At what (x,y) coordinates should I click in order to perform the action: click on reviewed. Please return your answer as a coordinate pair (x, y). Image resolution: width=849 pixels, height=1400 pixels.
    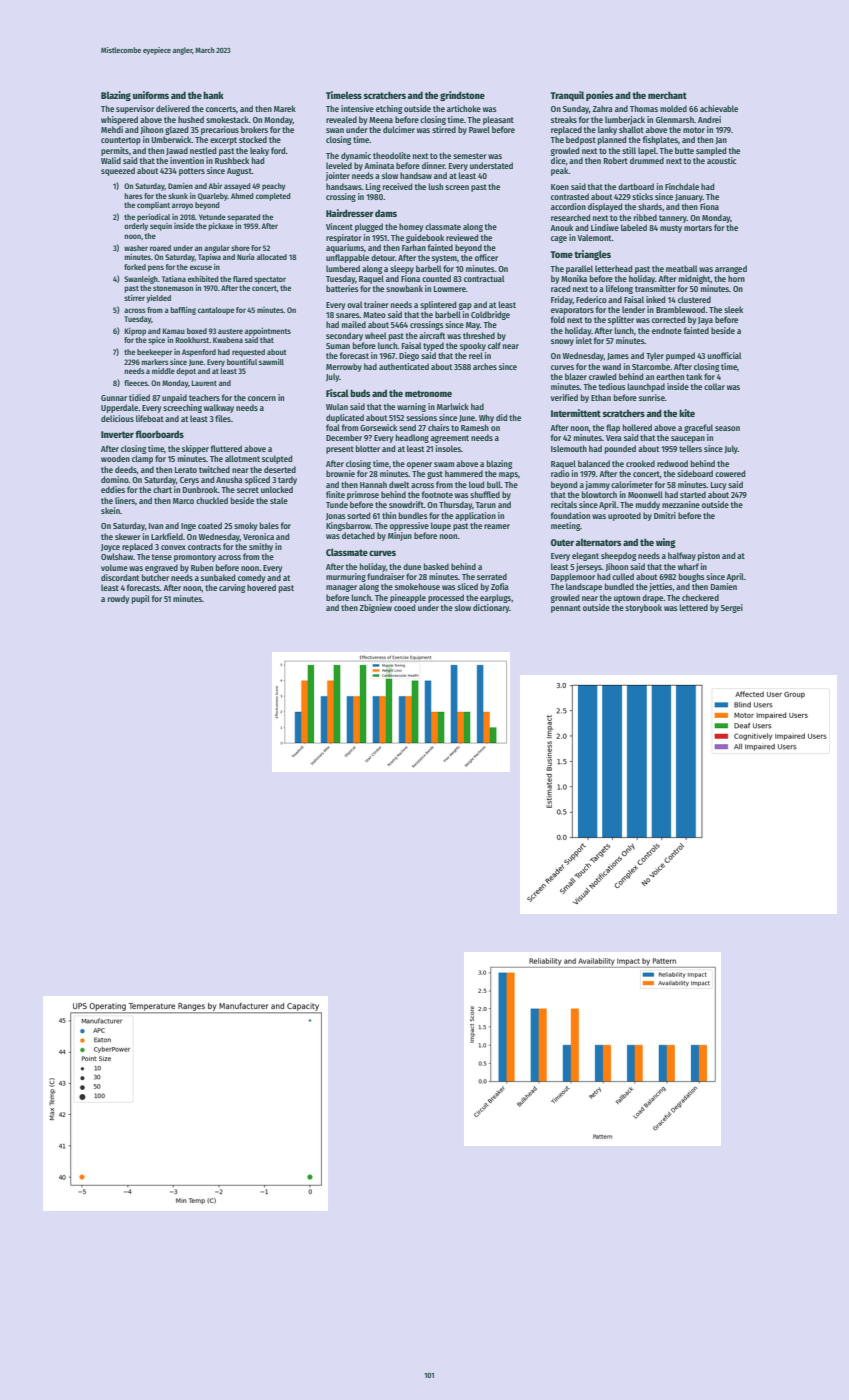
    Looking at the image, I should click on (462, 237).
